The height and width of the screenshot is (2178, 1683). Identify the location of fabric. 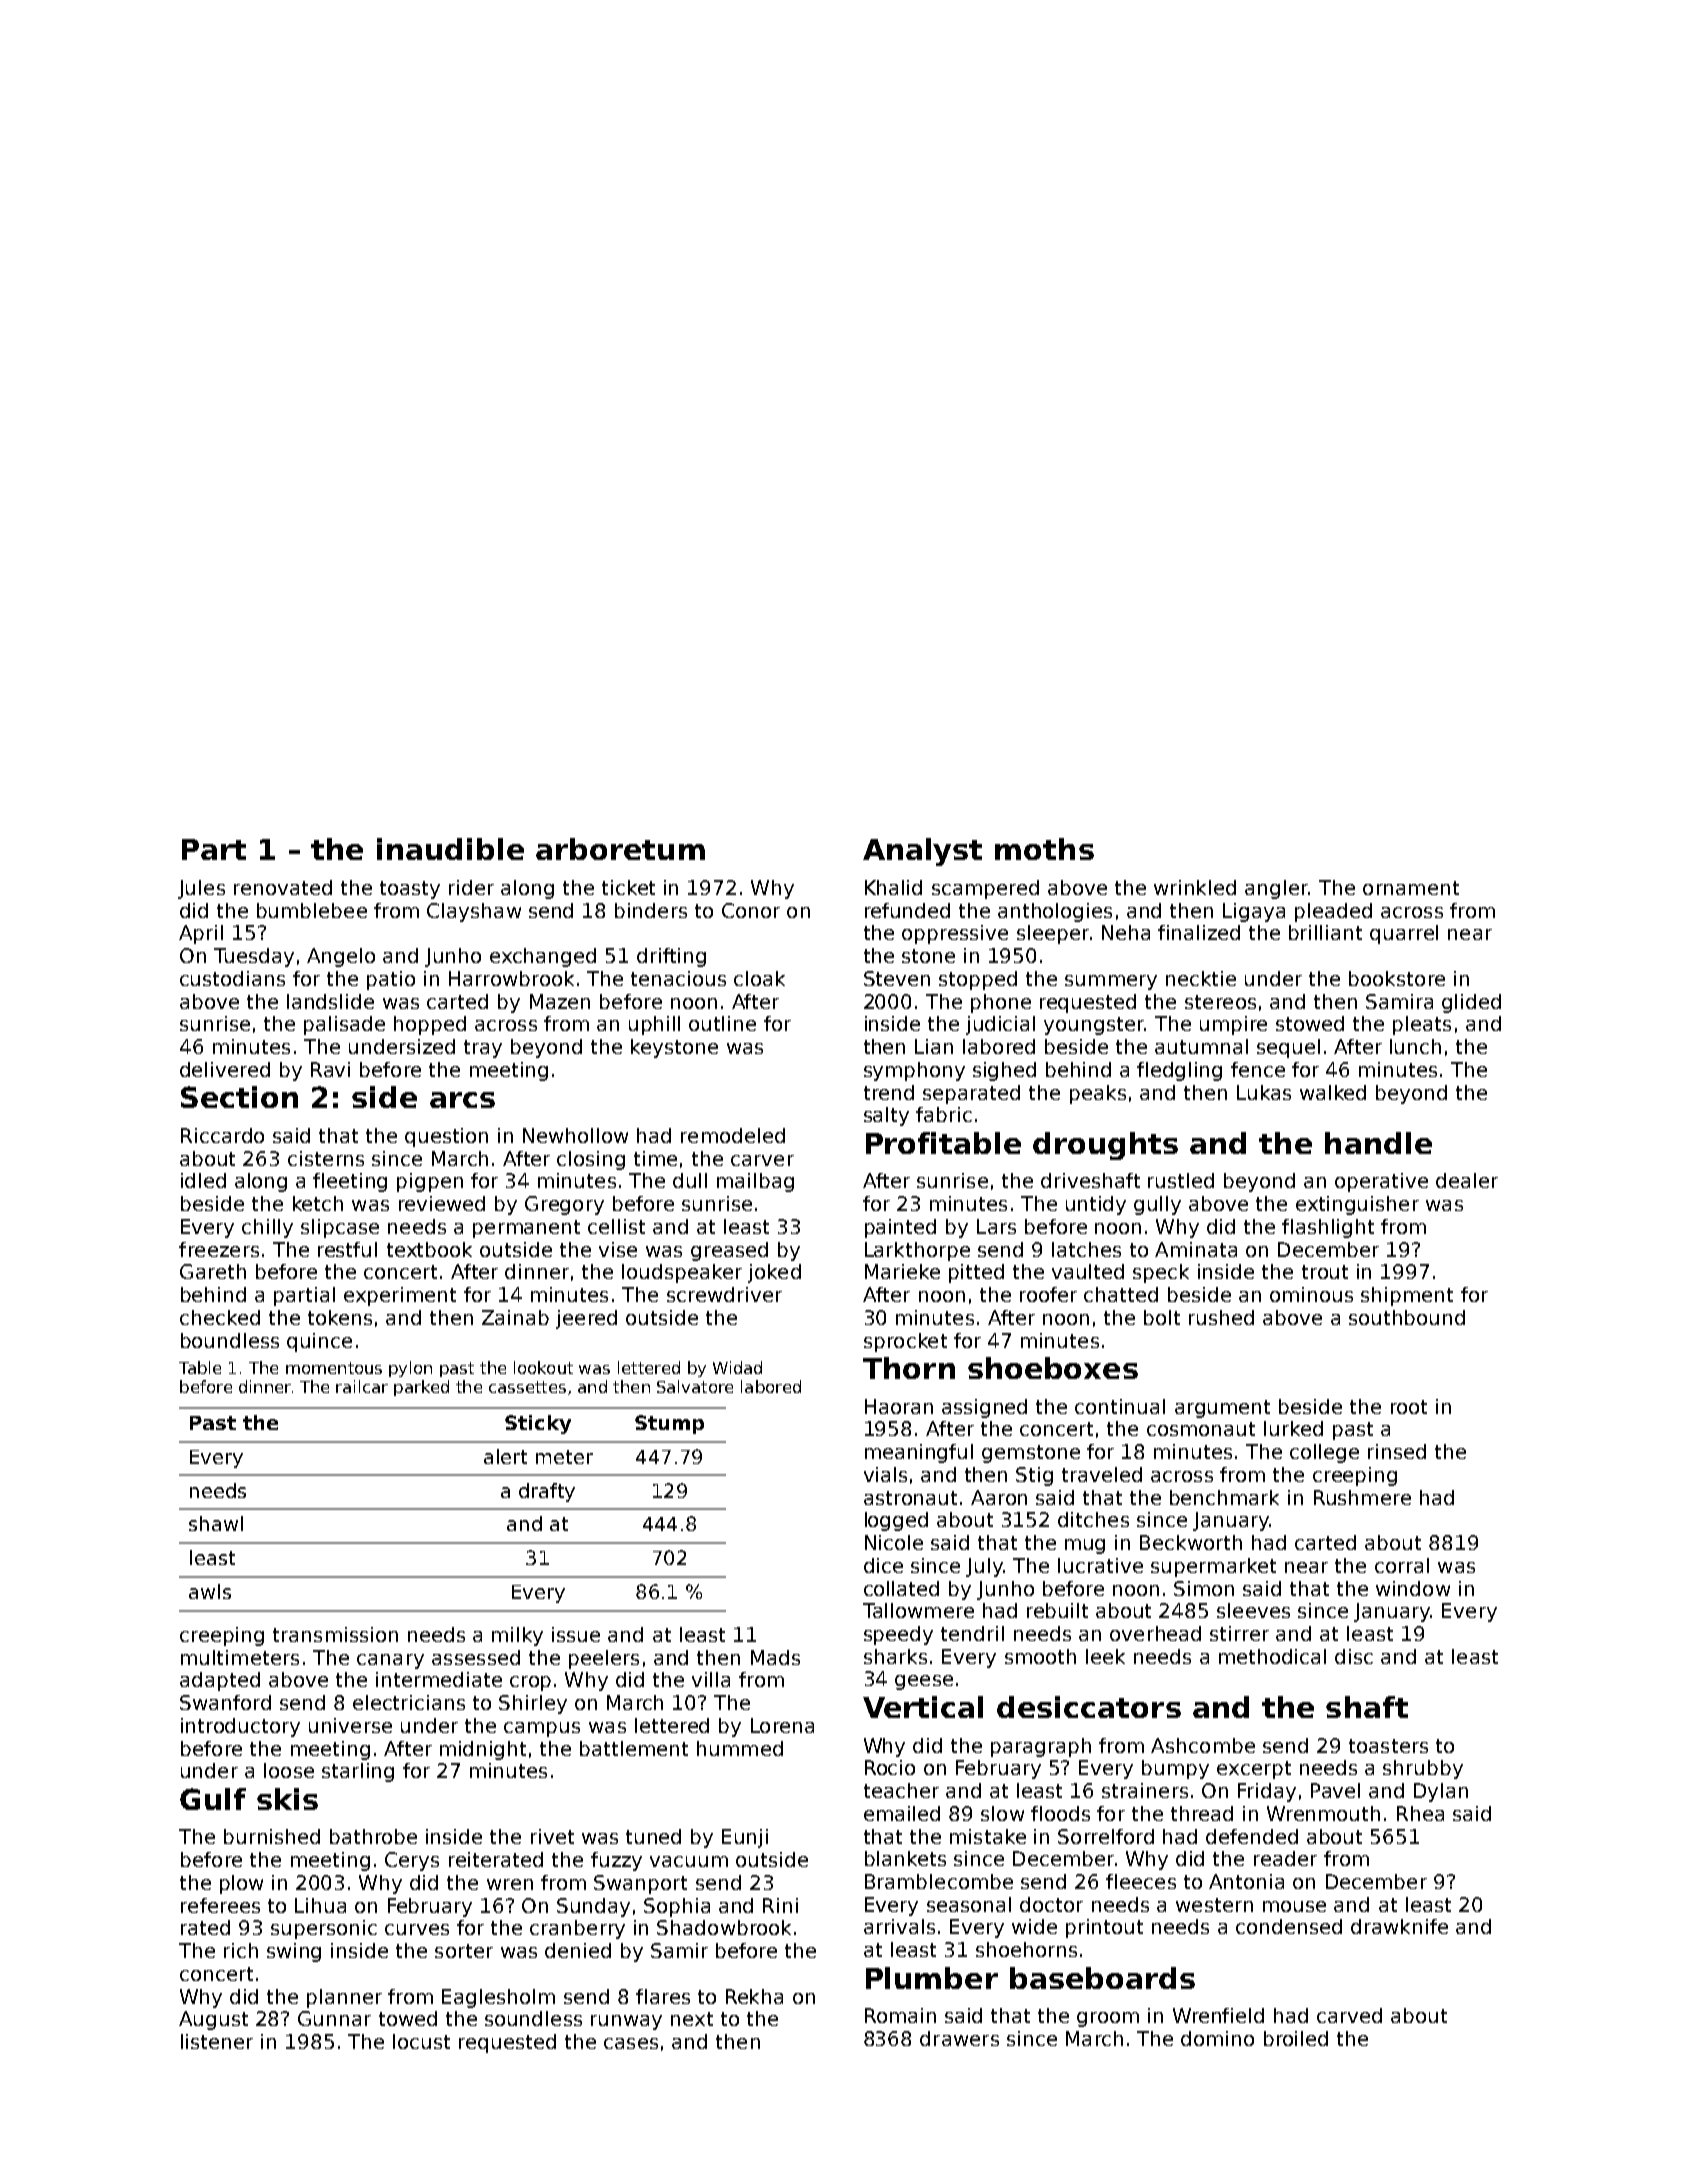
(944, 1114).
